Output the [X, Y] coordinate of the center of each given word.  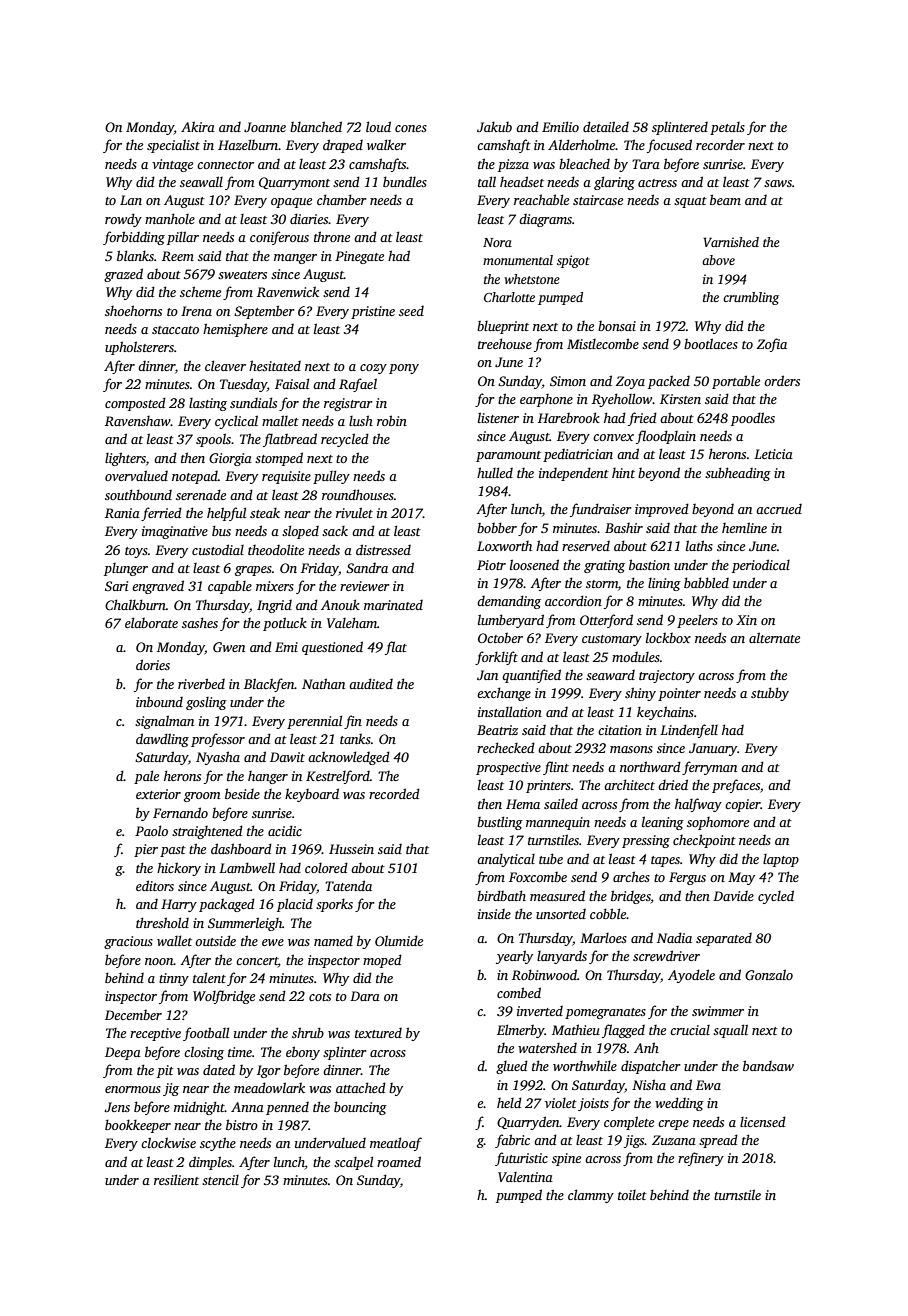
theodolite [276, 549]
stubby [770, 694]
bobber [497, 527]
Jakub [494, 126]
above [718, 260]
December [133, 1015]
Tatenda [348, 885]
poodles [753, 419]
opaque [291, 203]
